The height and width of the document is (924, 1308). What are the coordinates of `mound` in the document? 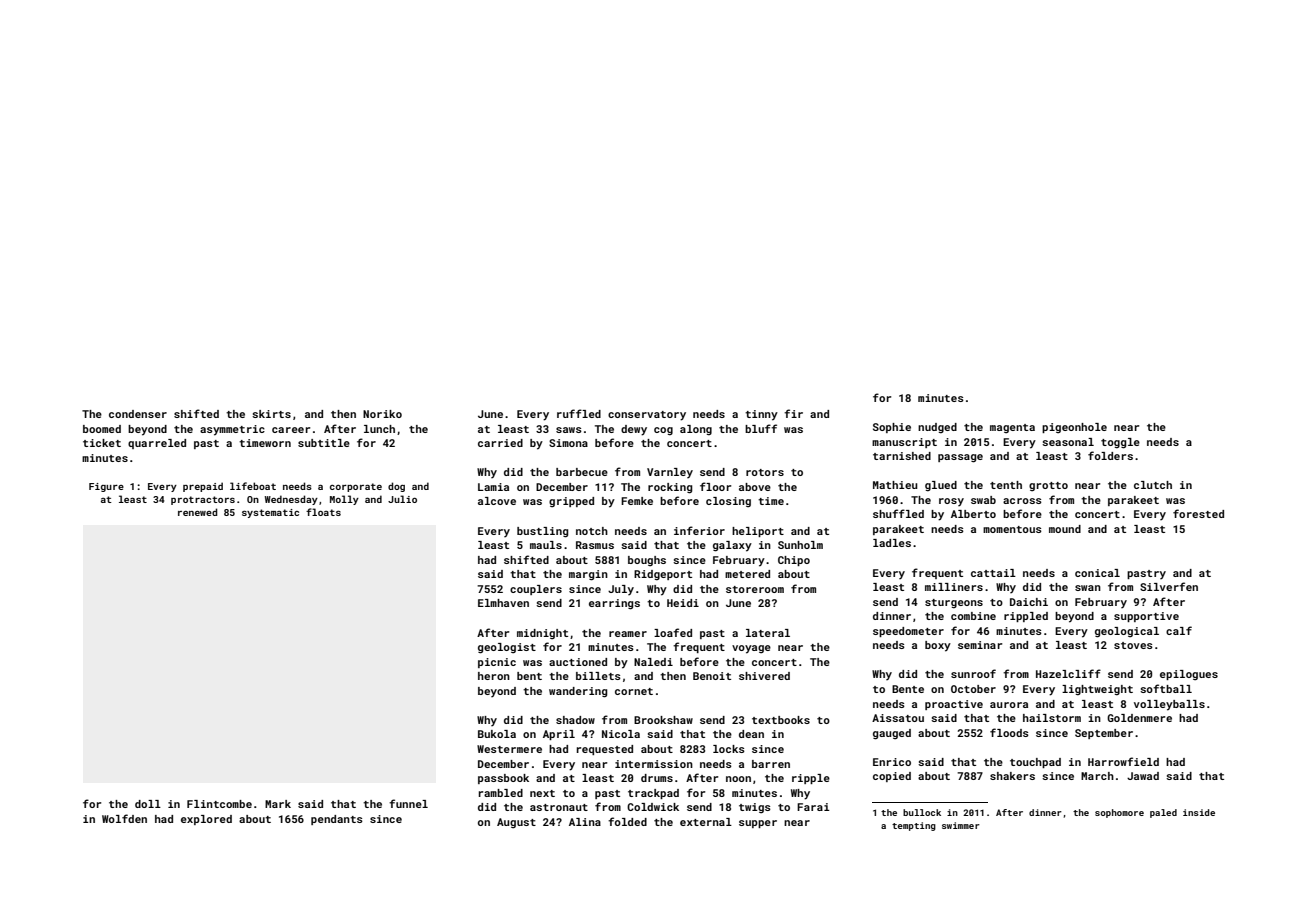 It's located at (1065, 529).
